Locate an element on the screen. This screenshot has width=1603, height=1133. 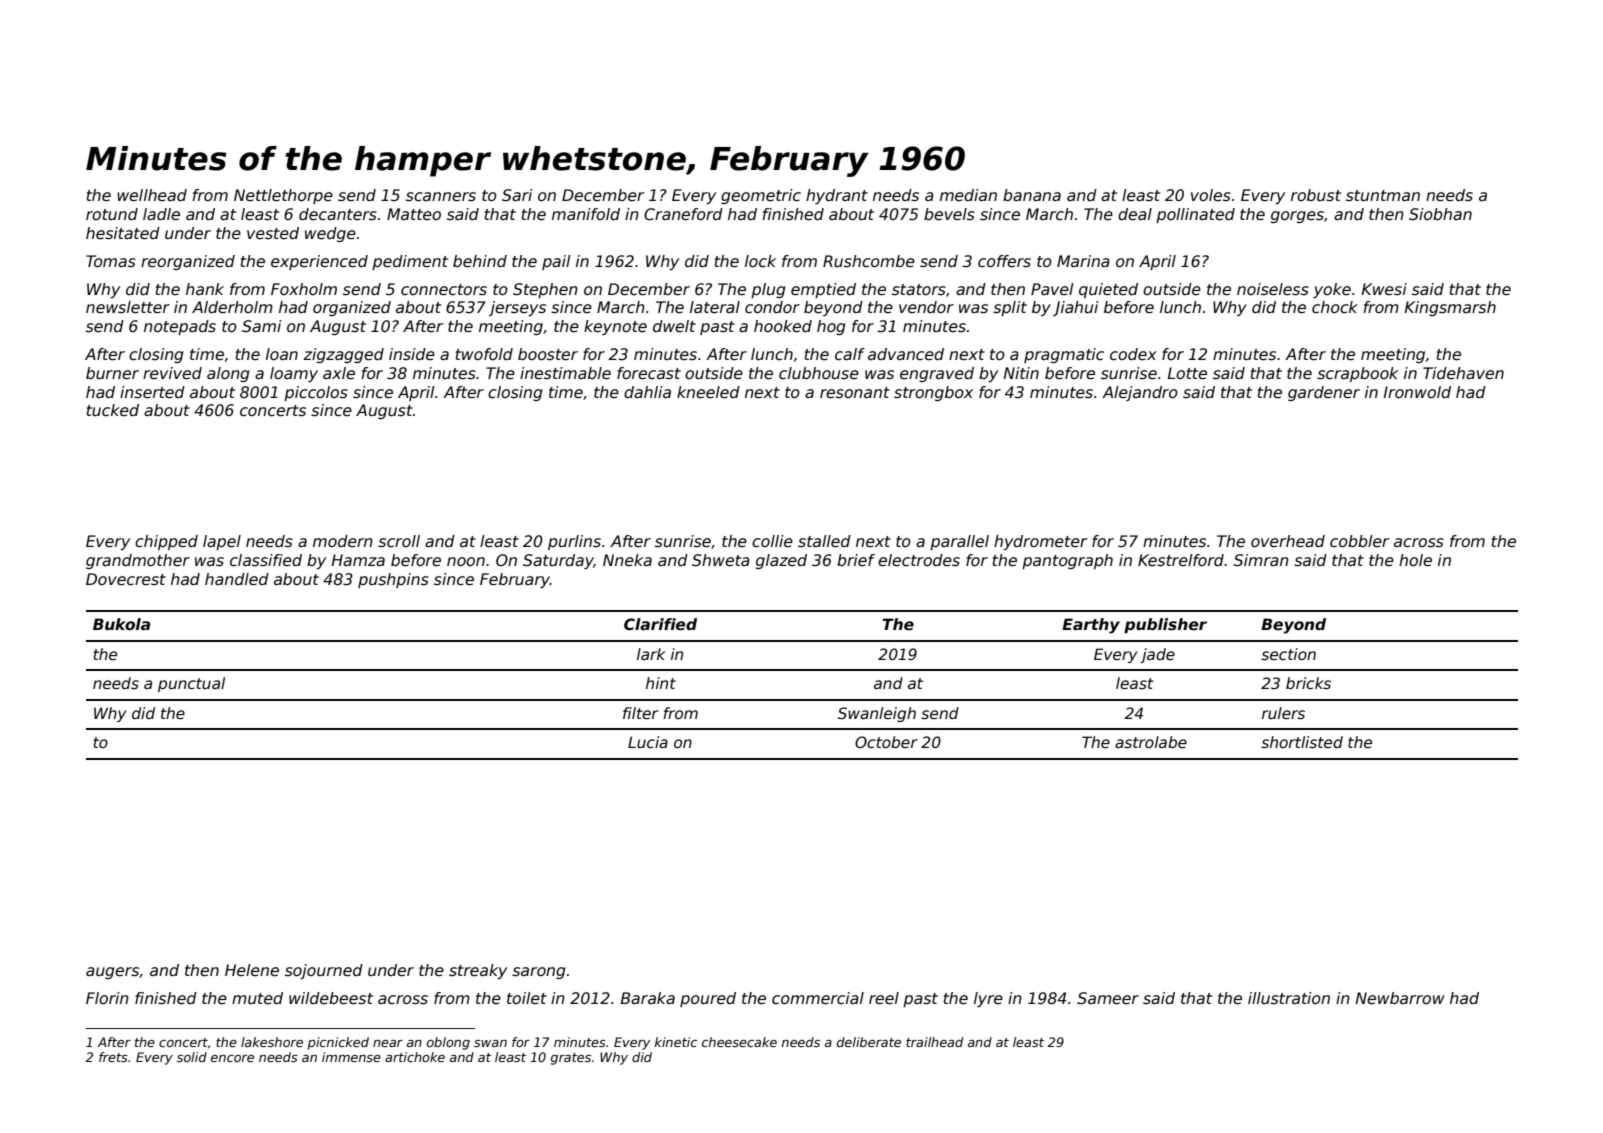
handled is located at coordinates (237, 579).
